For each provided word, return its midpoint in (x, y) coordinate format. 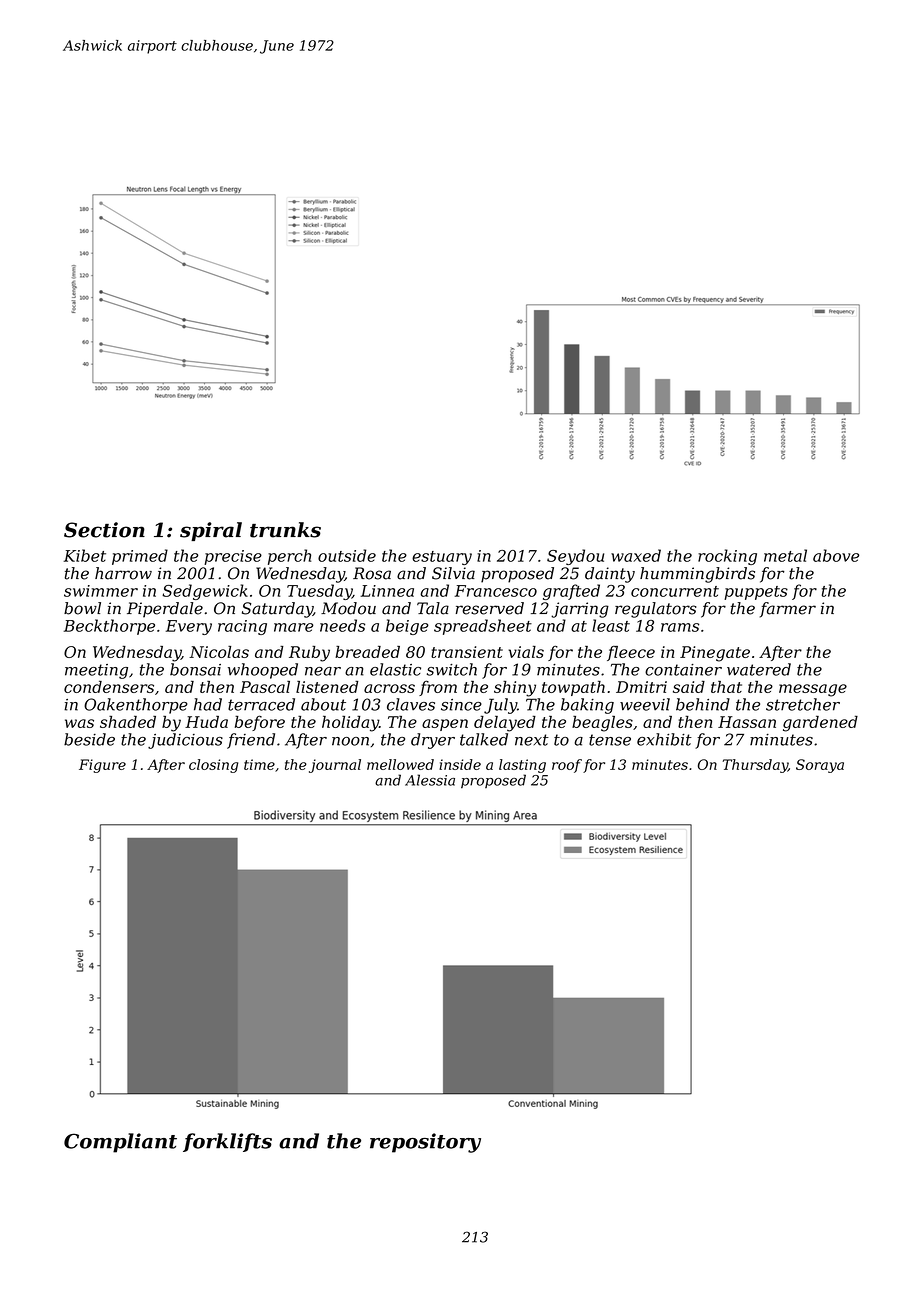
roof (567, 766)
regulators (655, 610)
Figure (102, 766)
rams (680, 627)
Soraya (820, 766)
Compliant (120, 1143)
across (389, 688)
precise (233, 557)
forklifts (227, 1142)
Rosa (372, 573)
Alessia (430, 780)
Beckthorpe (109, 627)
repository (425, 1143)
